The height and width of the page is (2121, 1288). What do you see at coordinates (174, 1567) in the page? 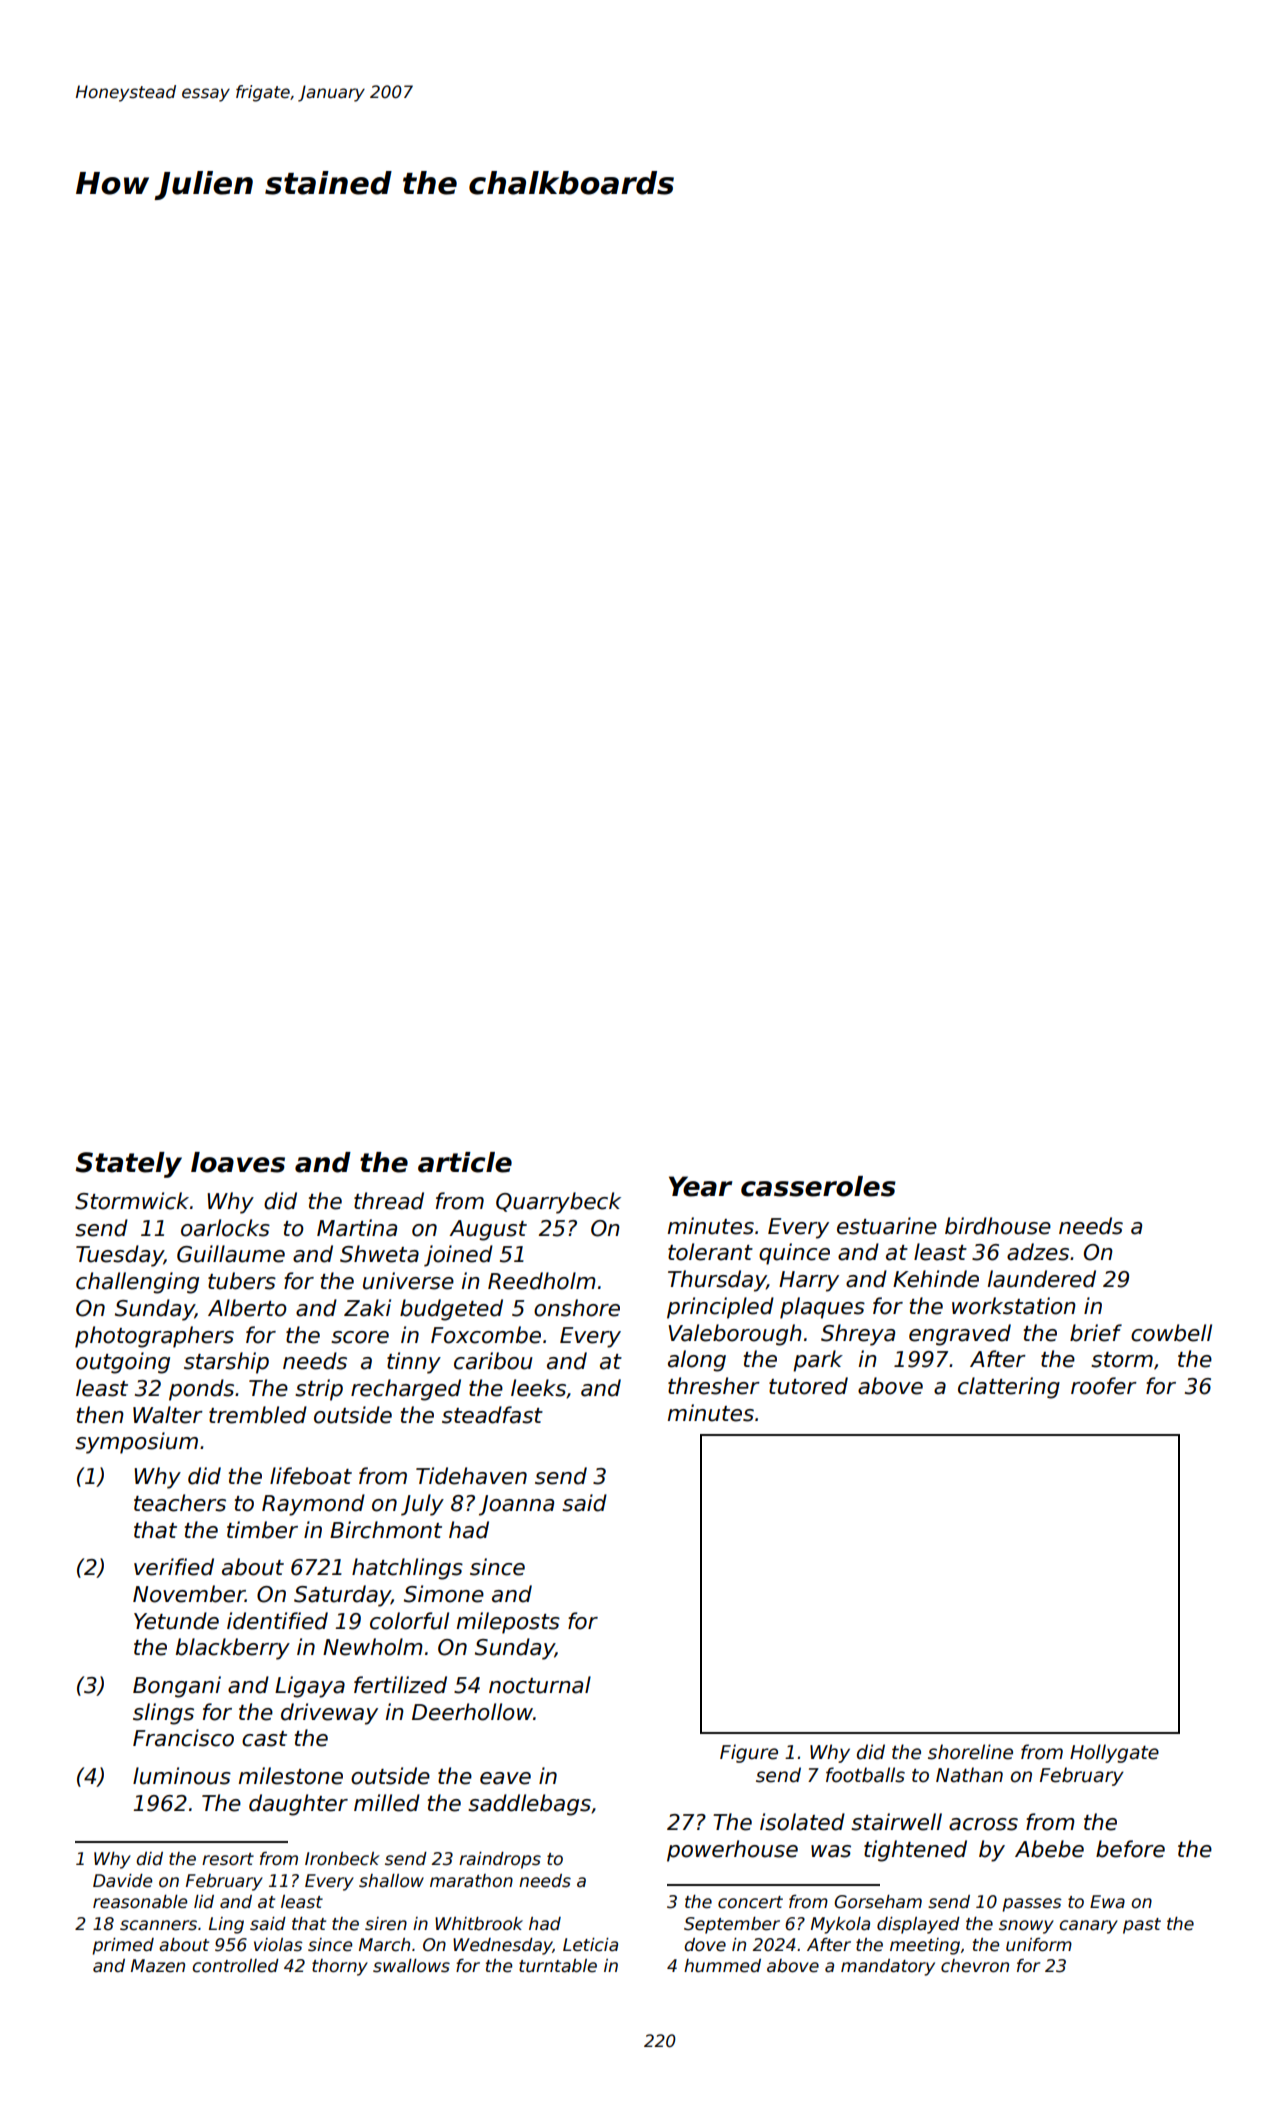
I see `verified` at bounding box center [174, 1567].
